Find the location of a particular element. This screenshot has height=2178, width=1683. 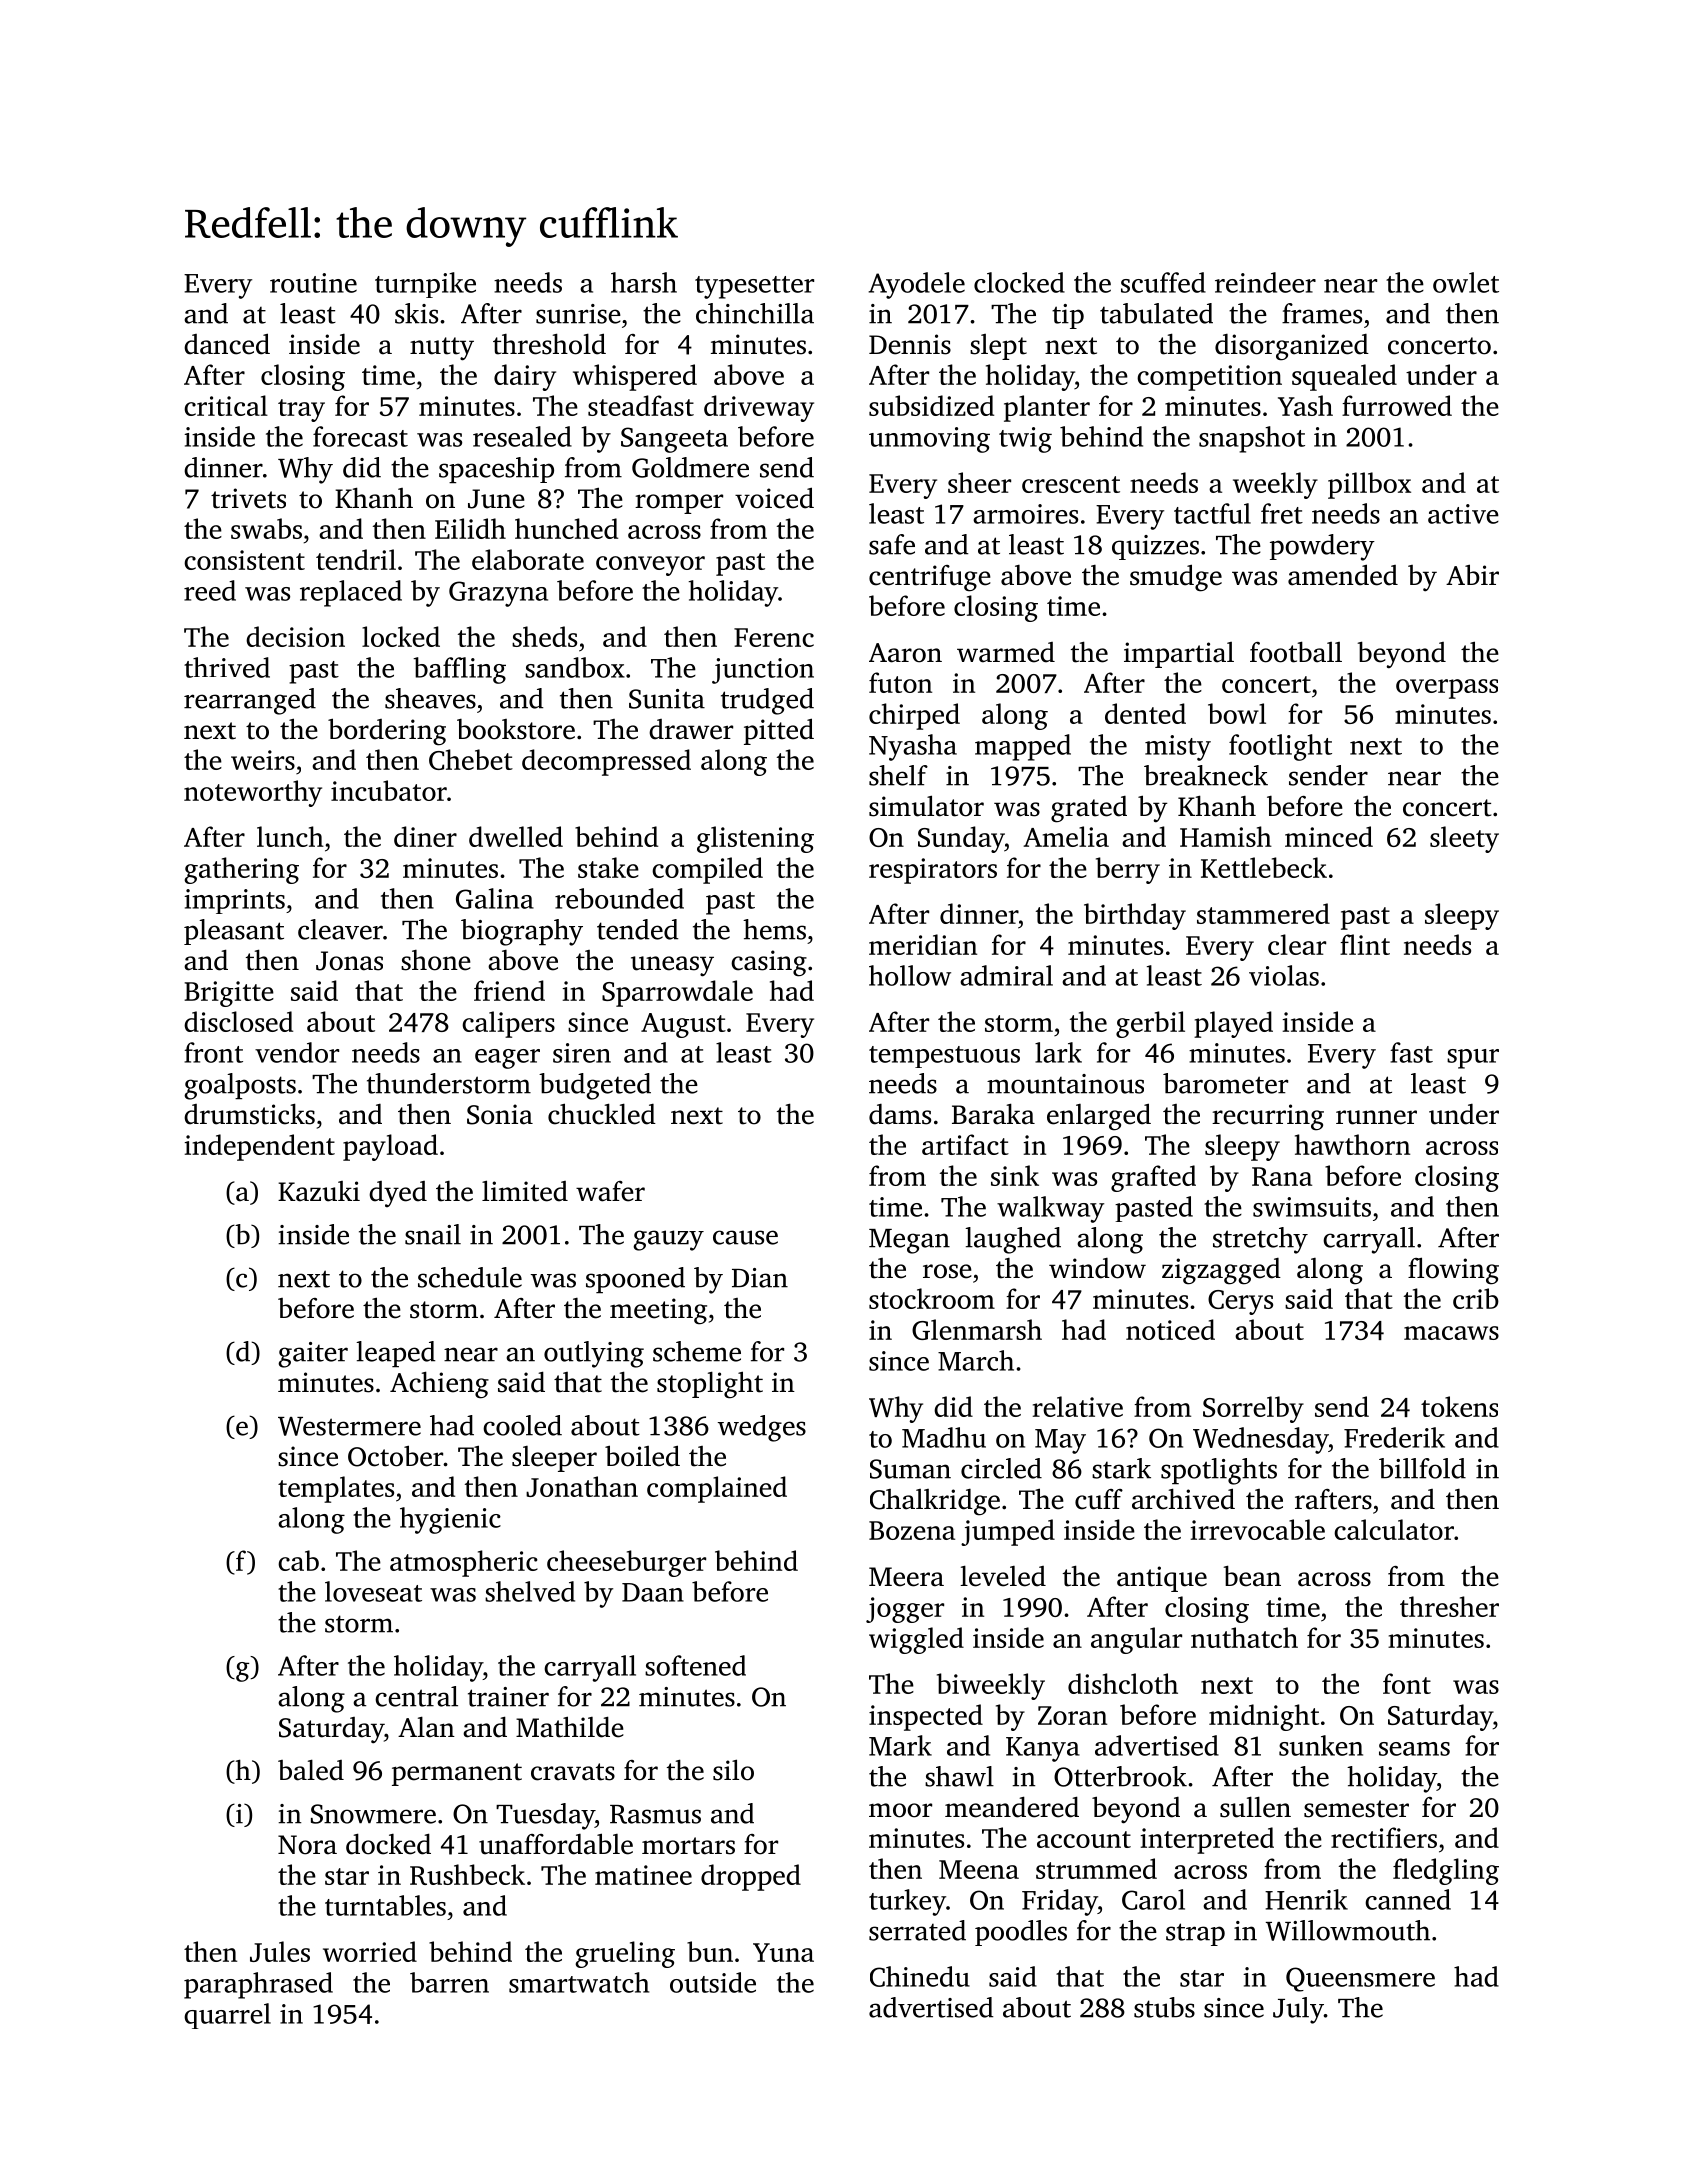

sleety is located at coordinates (1464, 839).
